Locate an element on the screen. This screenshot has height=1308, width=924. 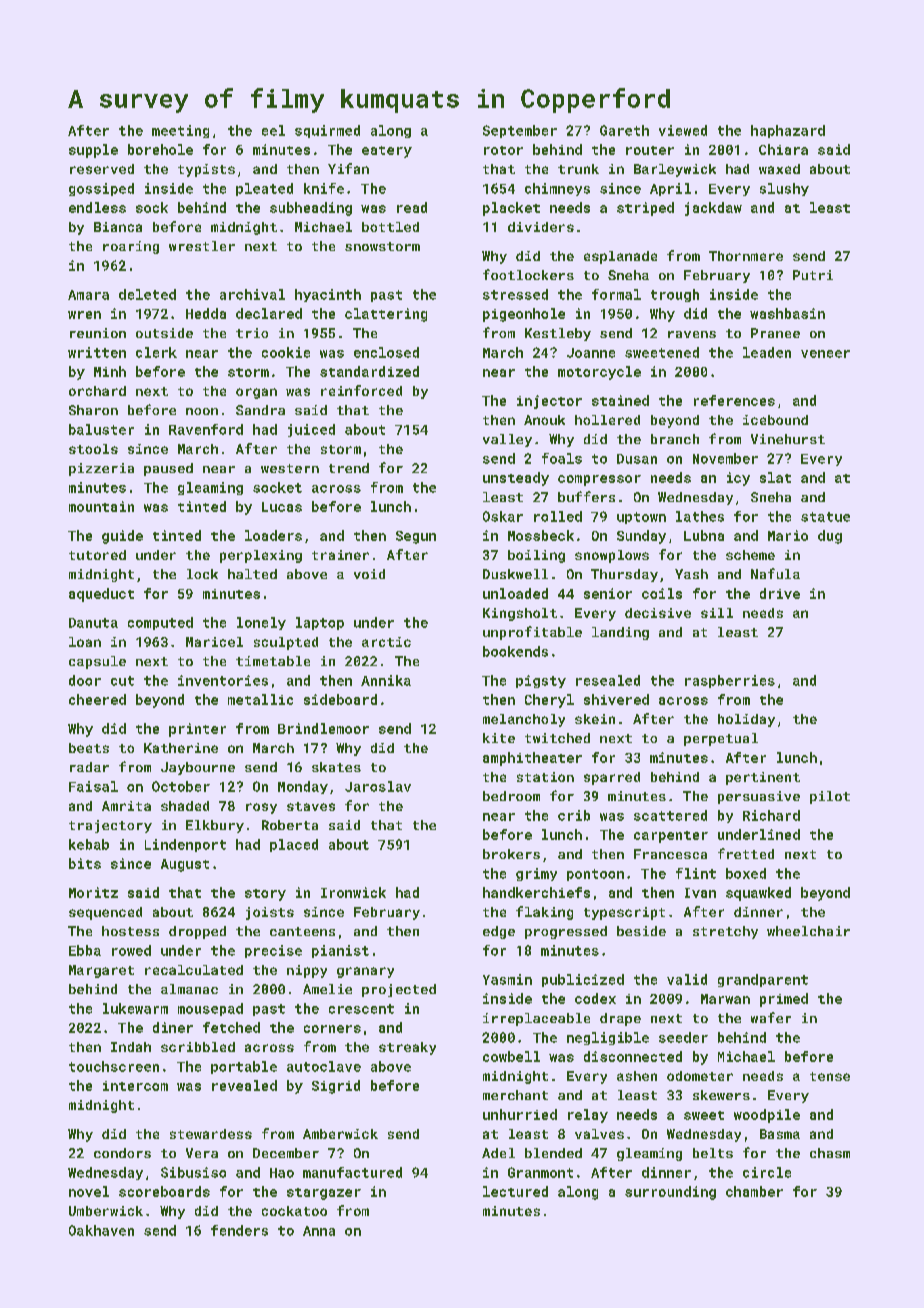
computed is located at coordinates (160, 623).
